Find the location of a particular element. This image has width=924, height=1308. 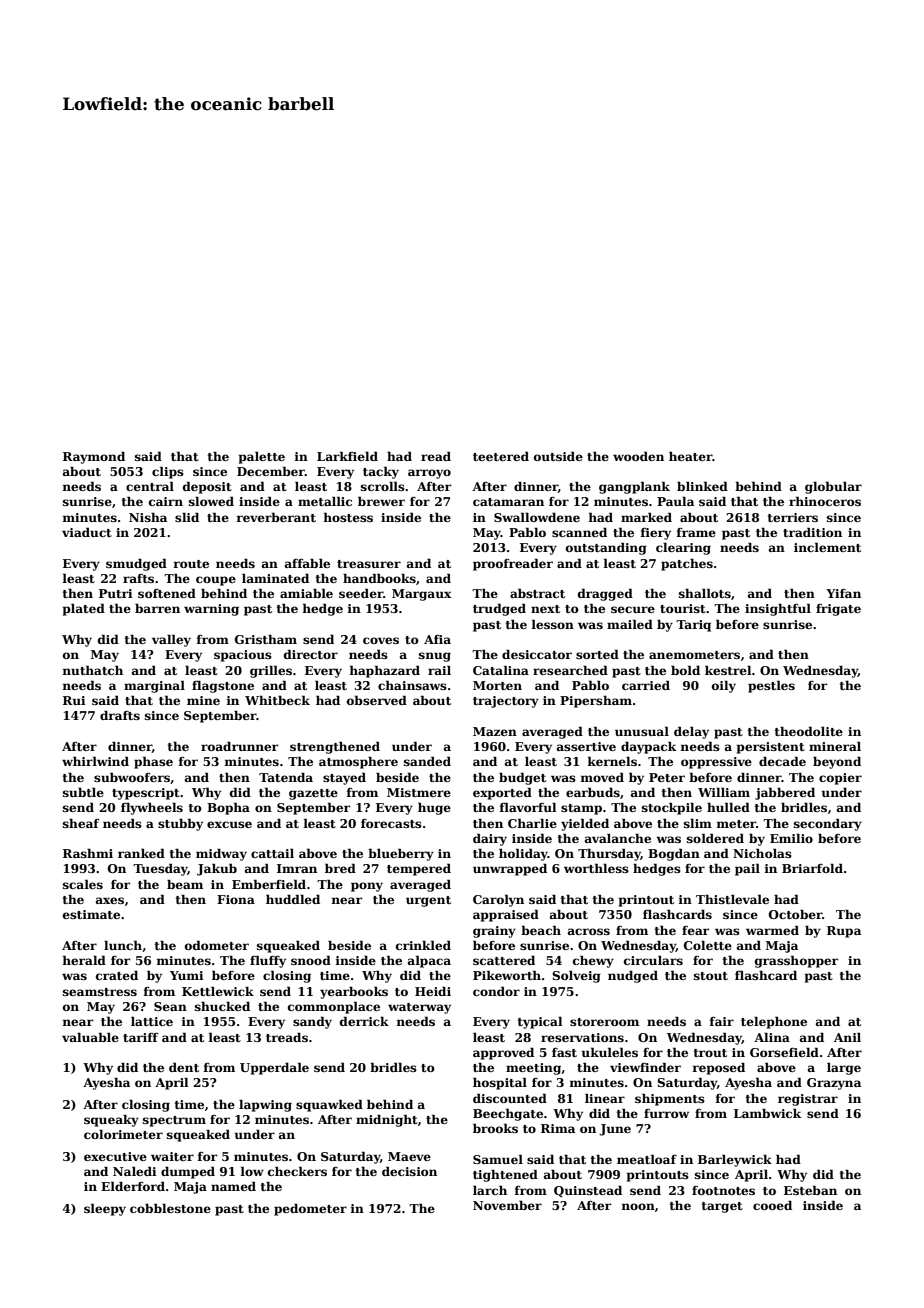

Rui is located at coordinates (74, 700).
